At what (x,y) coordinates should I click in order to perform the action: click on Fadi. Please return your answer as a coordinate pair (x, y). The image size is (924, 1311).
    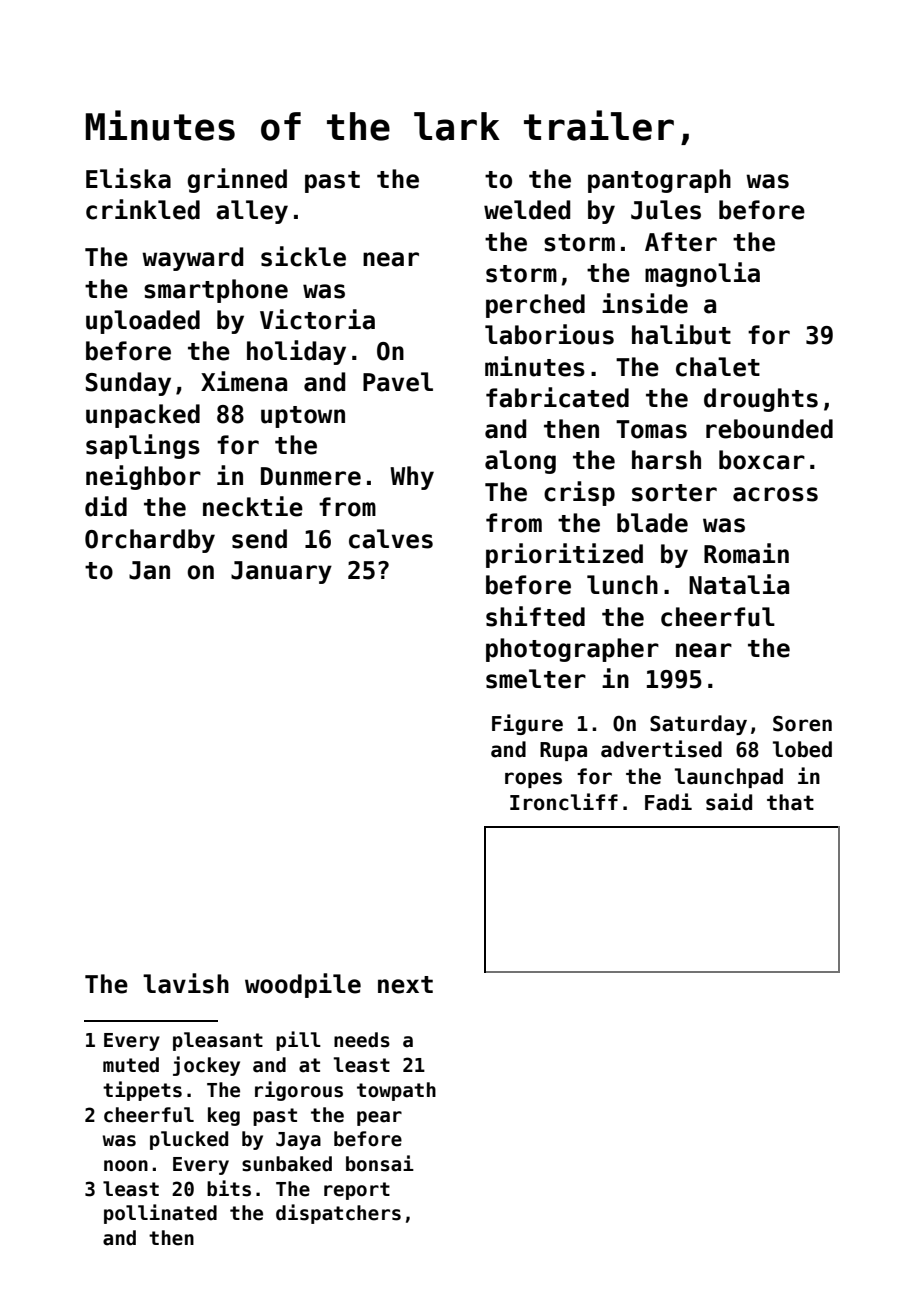
    Looking at the image, I should click on (668, 802).
